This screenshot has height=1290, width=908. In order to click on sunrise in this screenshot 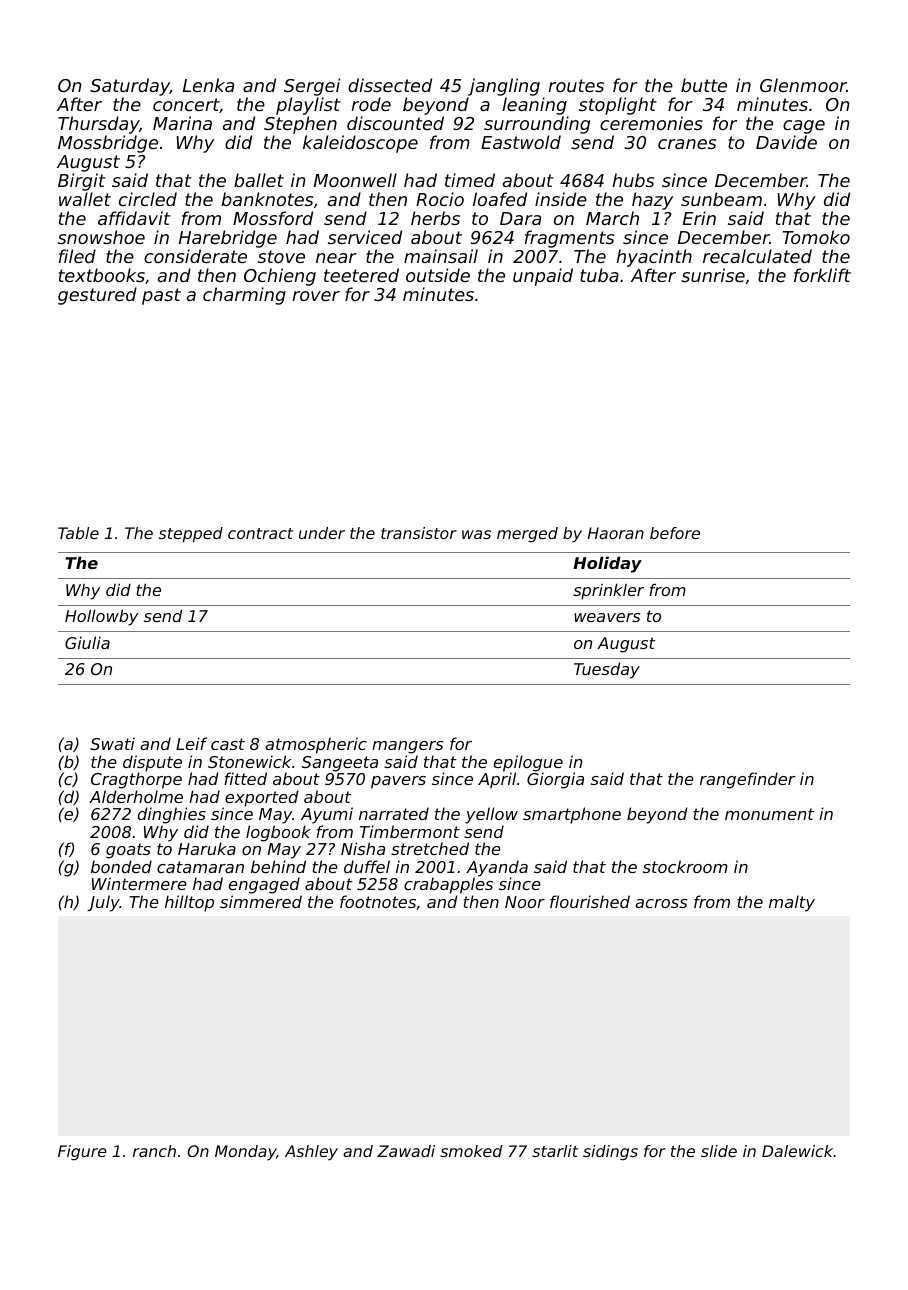, I will do `click(713, 275)`.
